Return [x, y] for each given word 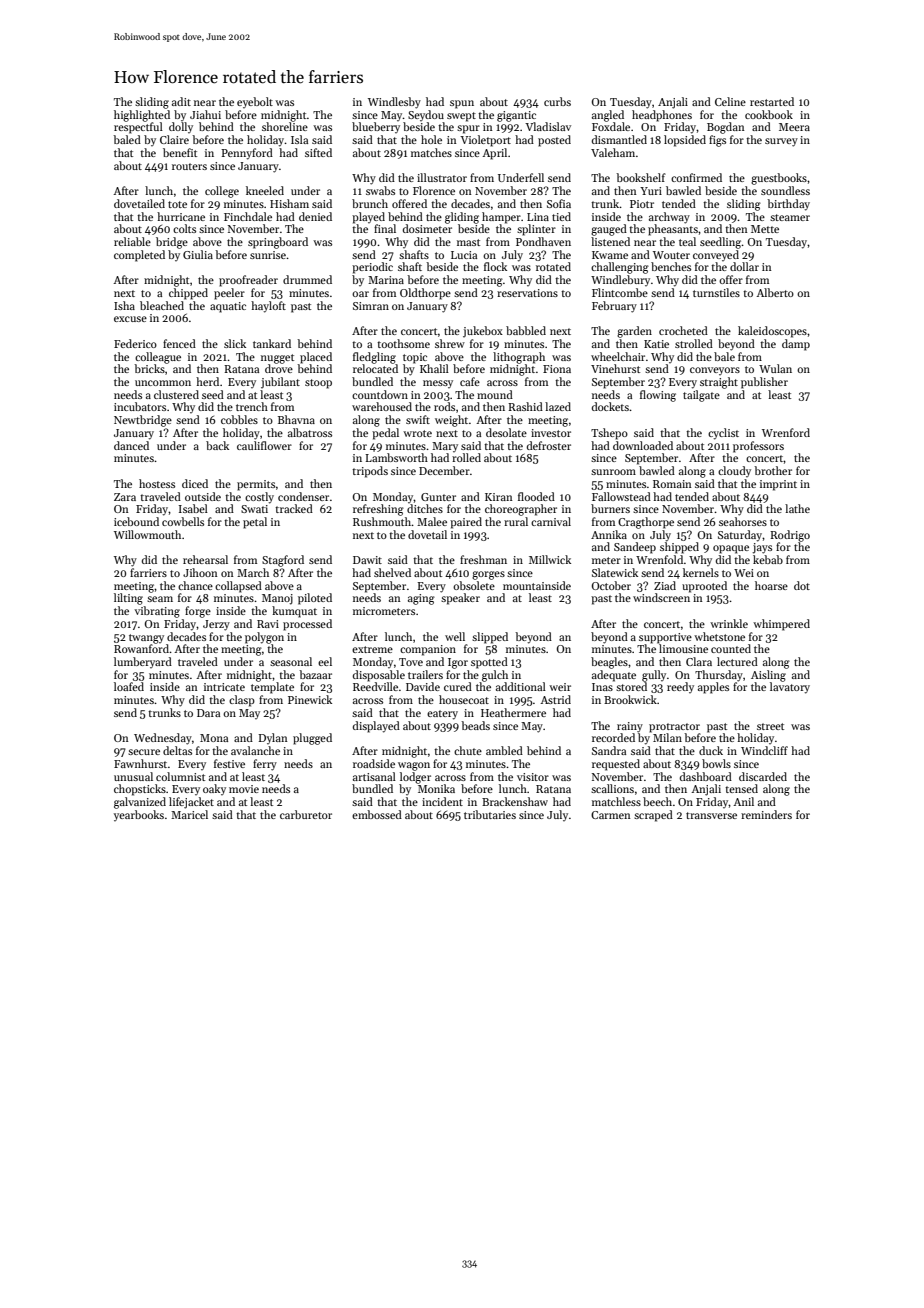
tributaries [490, 814]
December [444, 470]
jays [762, 548]
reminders [766, 814]
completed [139, 256]
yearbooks [139, 815]
